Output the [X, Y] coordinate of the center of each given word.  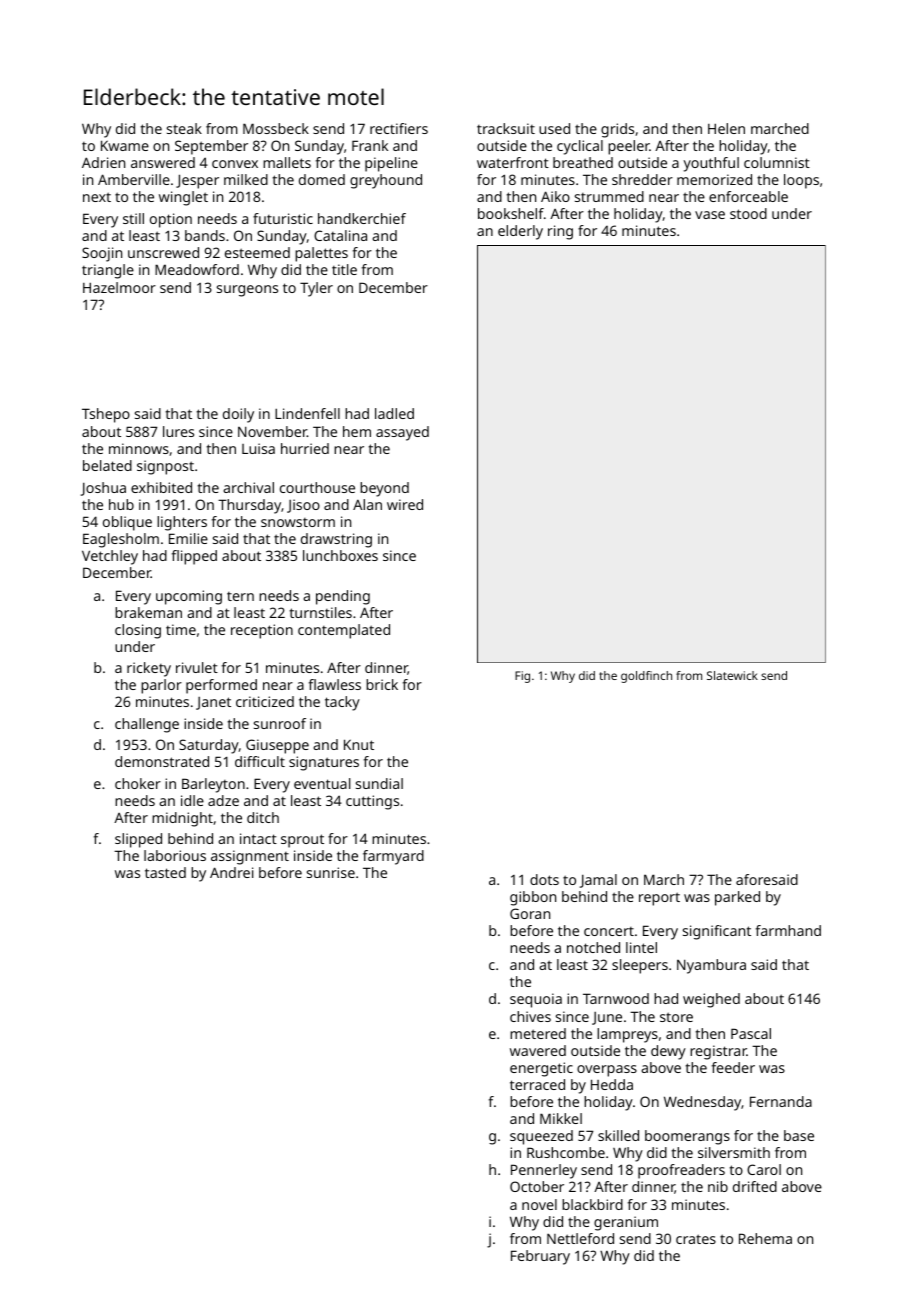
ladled [394, 413]
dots [544, 879]
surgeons [247, 291]
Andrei [231, 872]
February [540, 1257]
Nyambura [711, 966]
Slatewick [732, 675]
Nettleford [580, 1238]
